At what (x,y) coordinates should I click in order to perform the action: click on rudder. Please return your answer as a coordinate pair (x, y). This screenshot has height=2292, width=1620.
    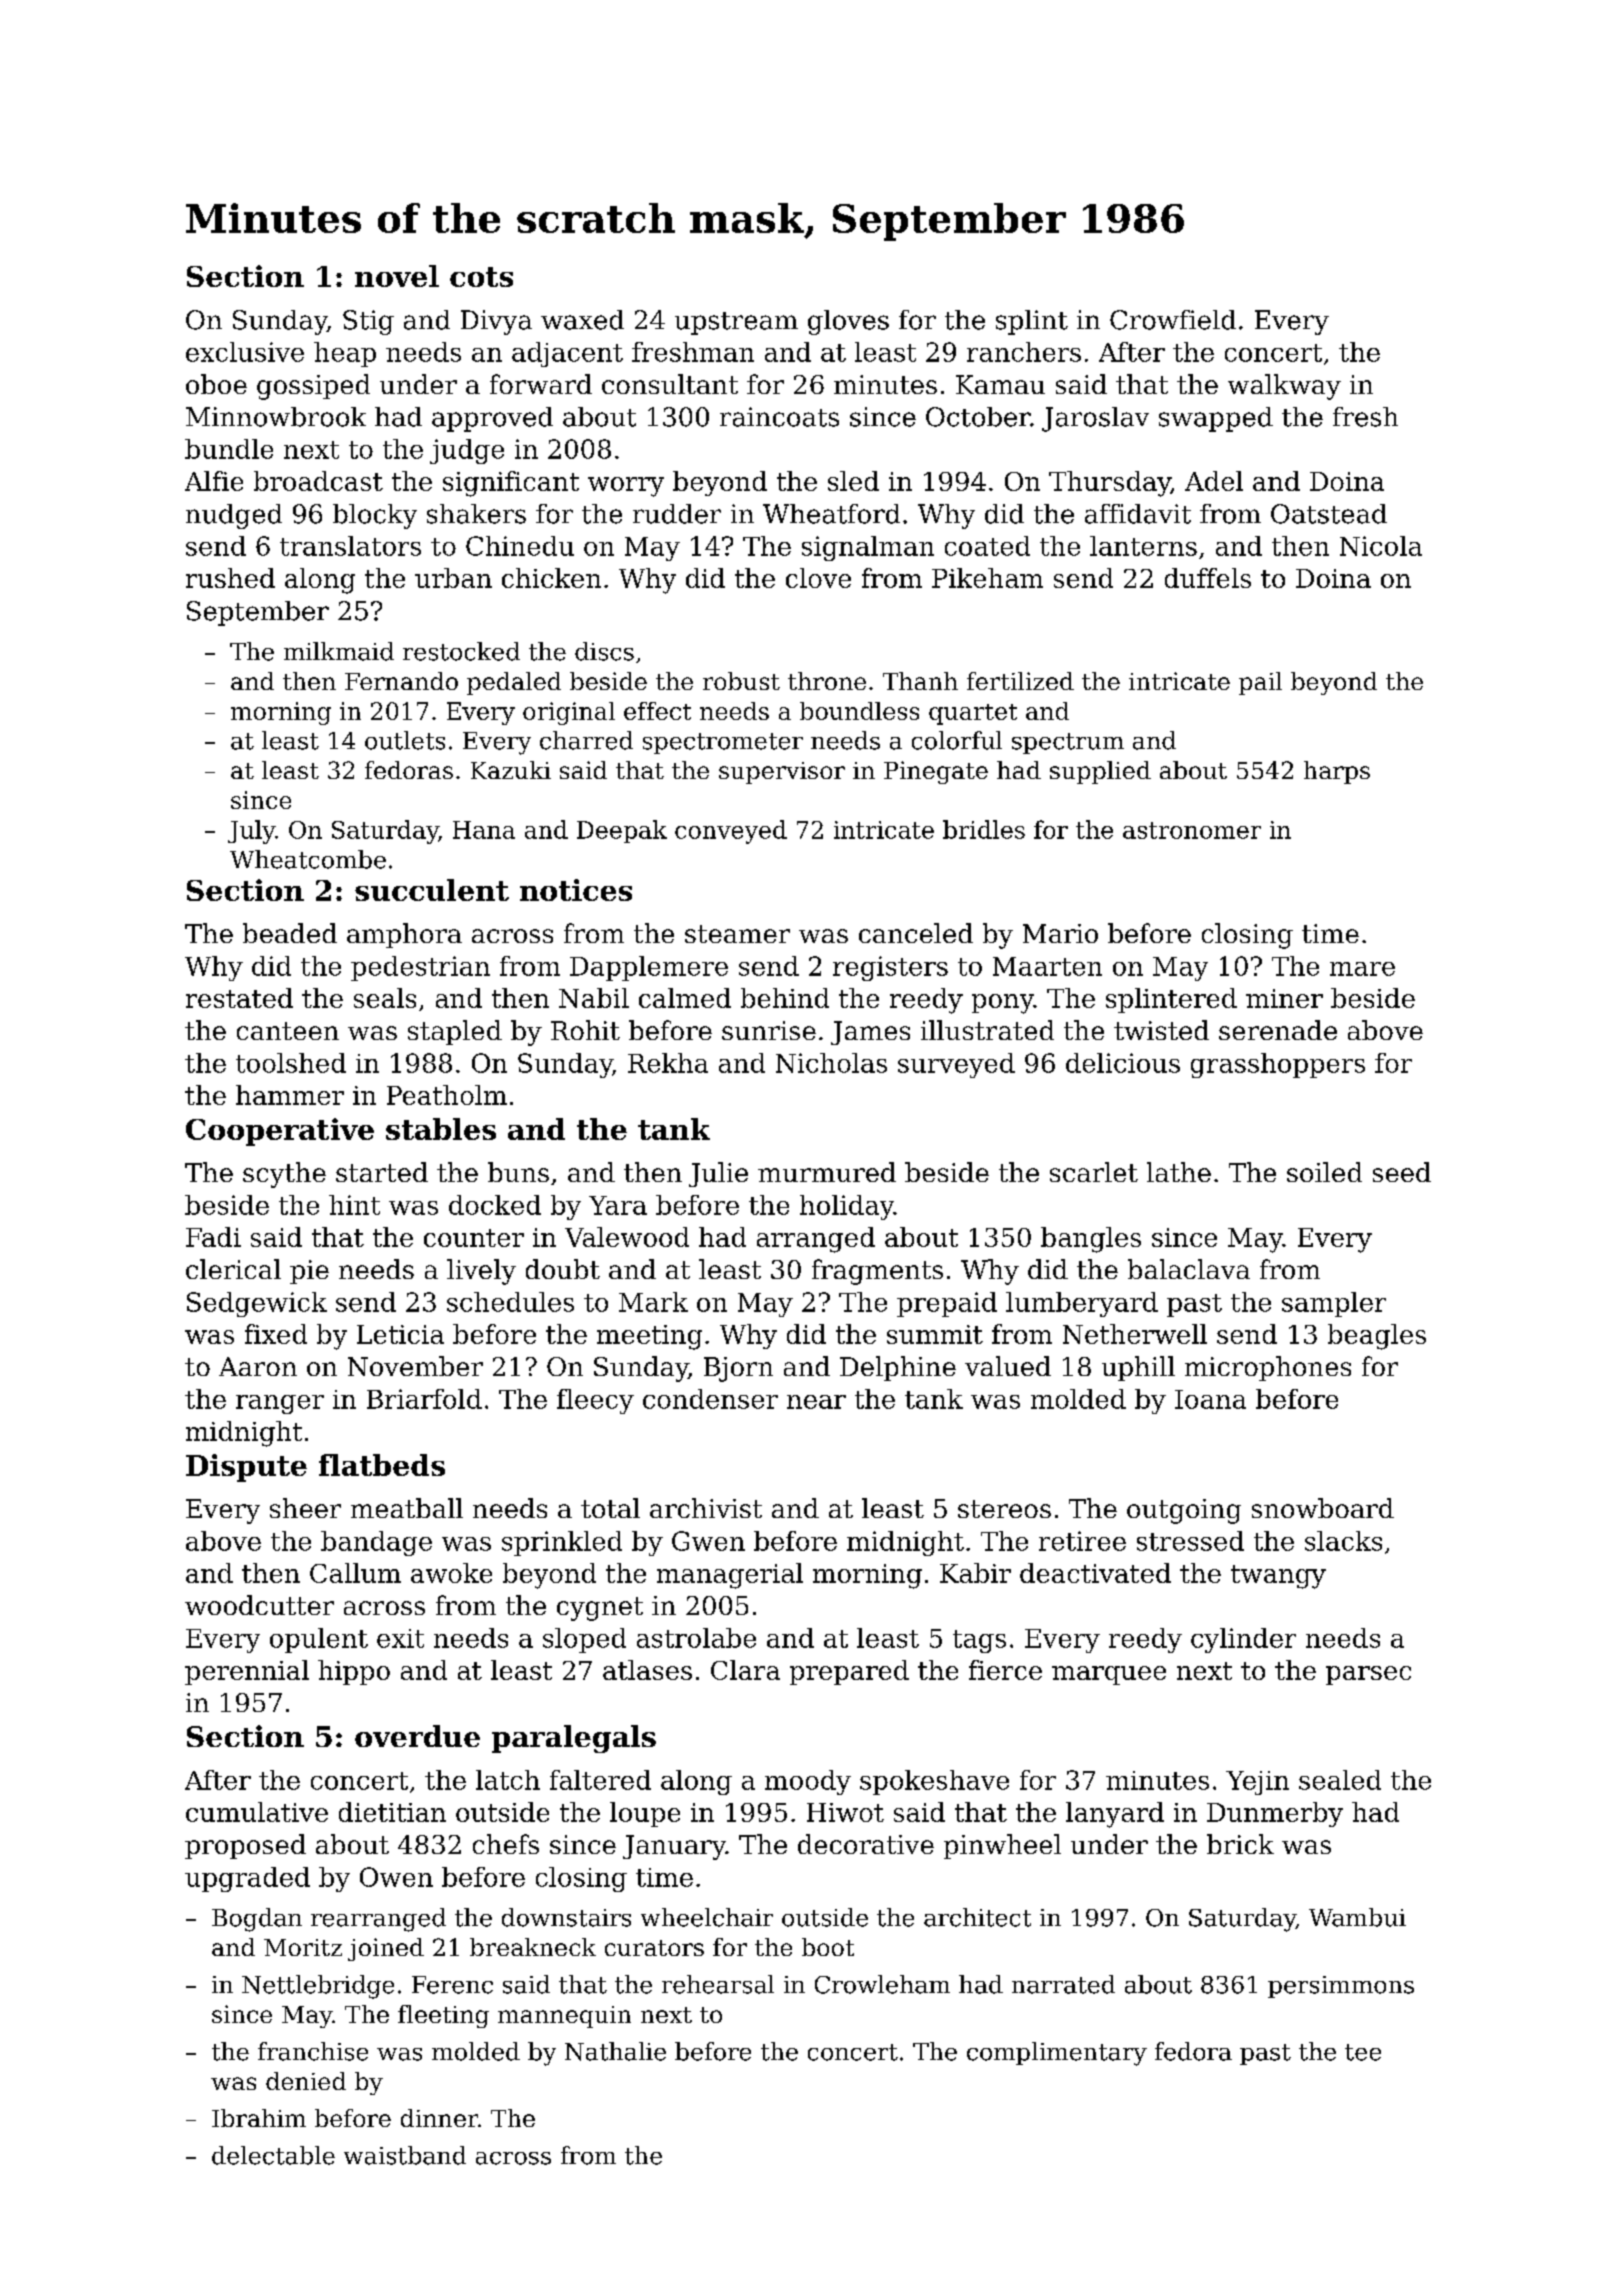
    Looking at the image, I should click on (677, 514).
